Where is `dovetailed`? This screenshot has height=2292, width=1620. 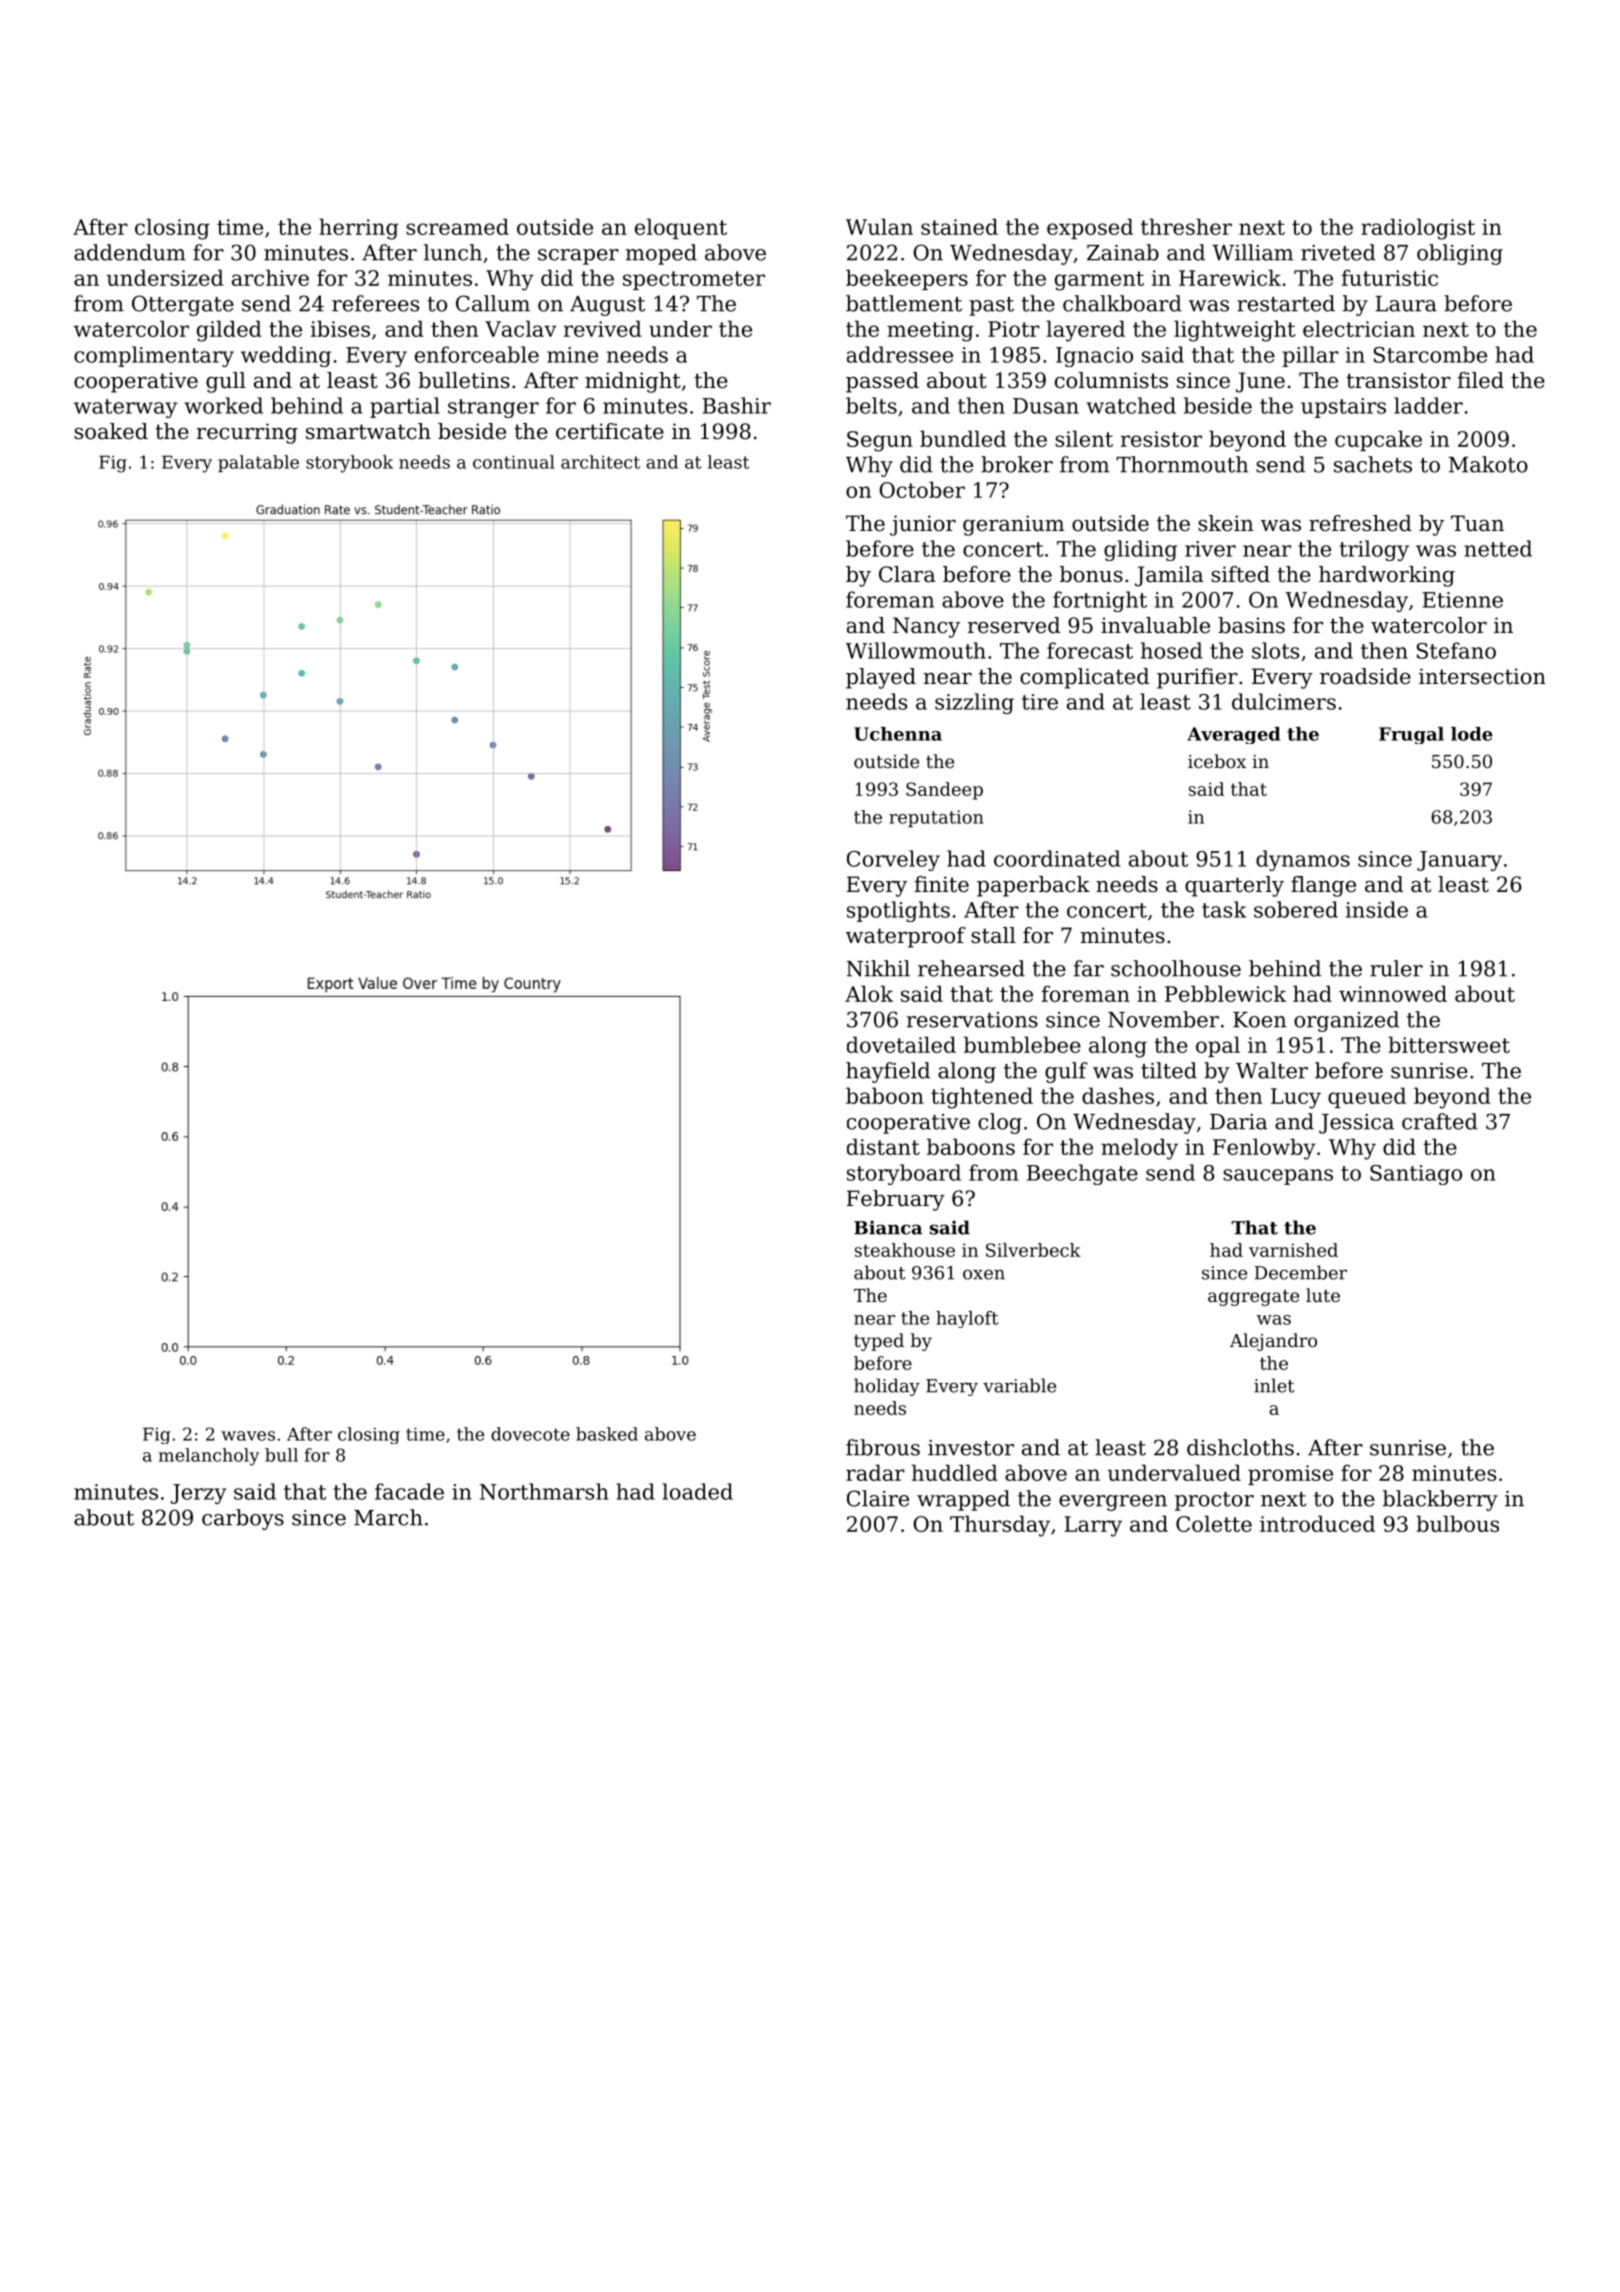
dovetailed is located at coordinates (901, 1044).
